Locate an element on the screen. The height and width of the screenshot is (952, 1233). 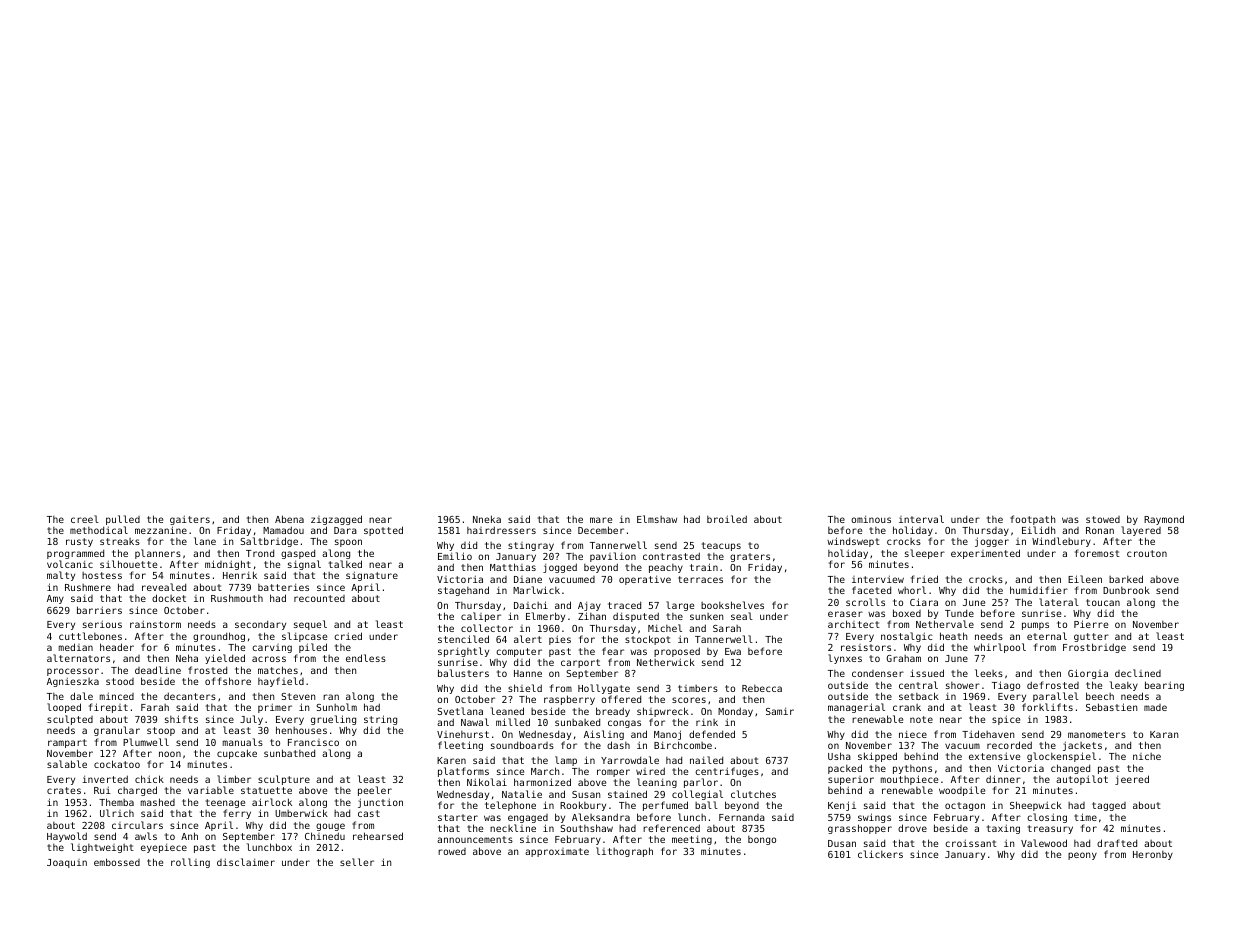
broiled is located at coordinates (727, 519).
